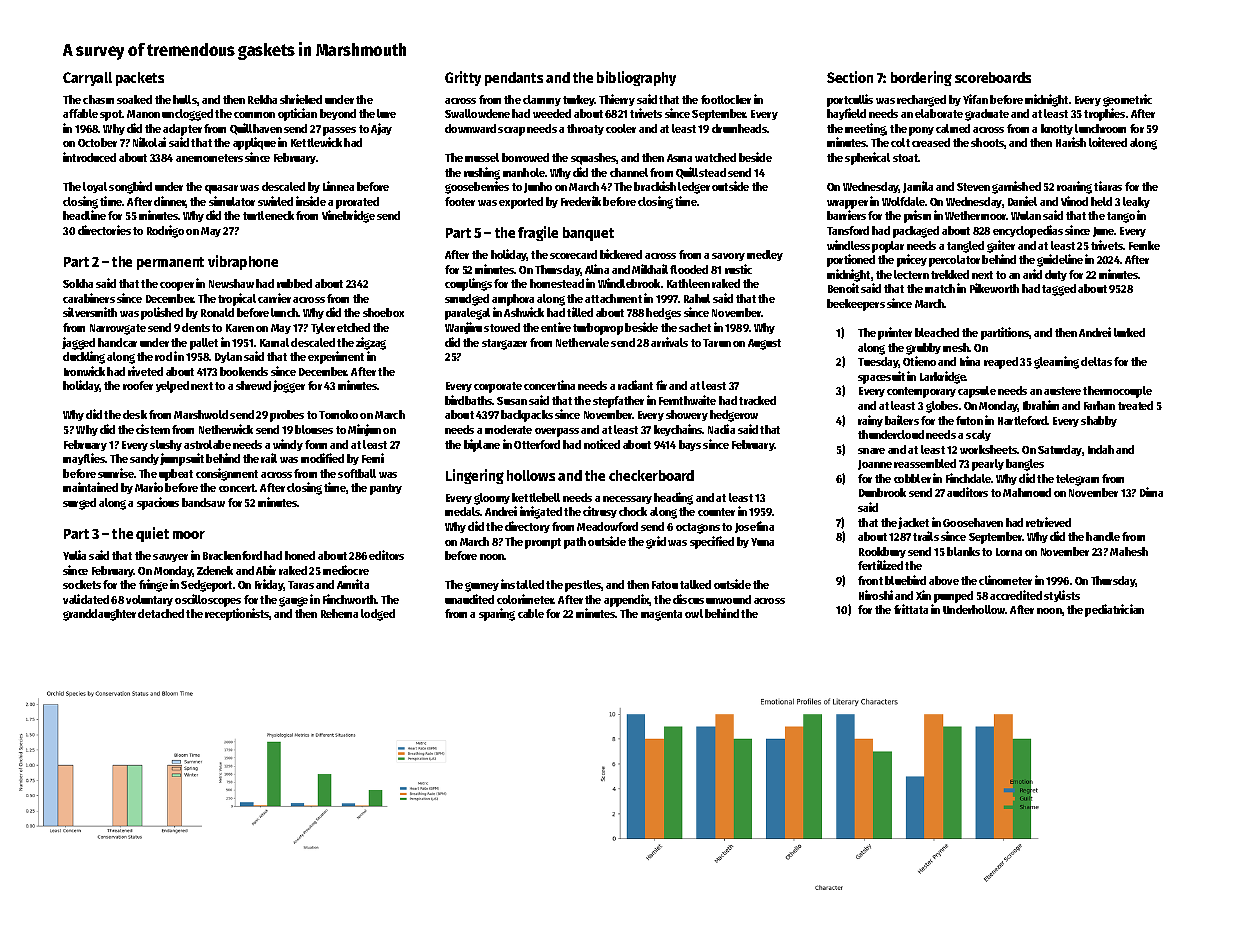 The height and width of the screenshot is (952, 1233). Describe the element at coordinates (988, 143) in the screenshot. I see `shoots` at that location.
